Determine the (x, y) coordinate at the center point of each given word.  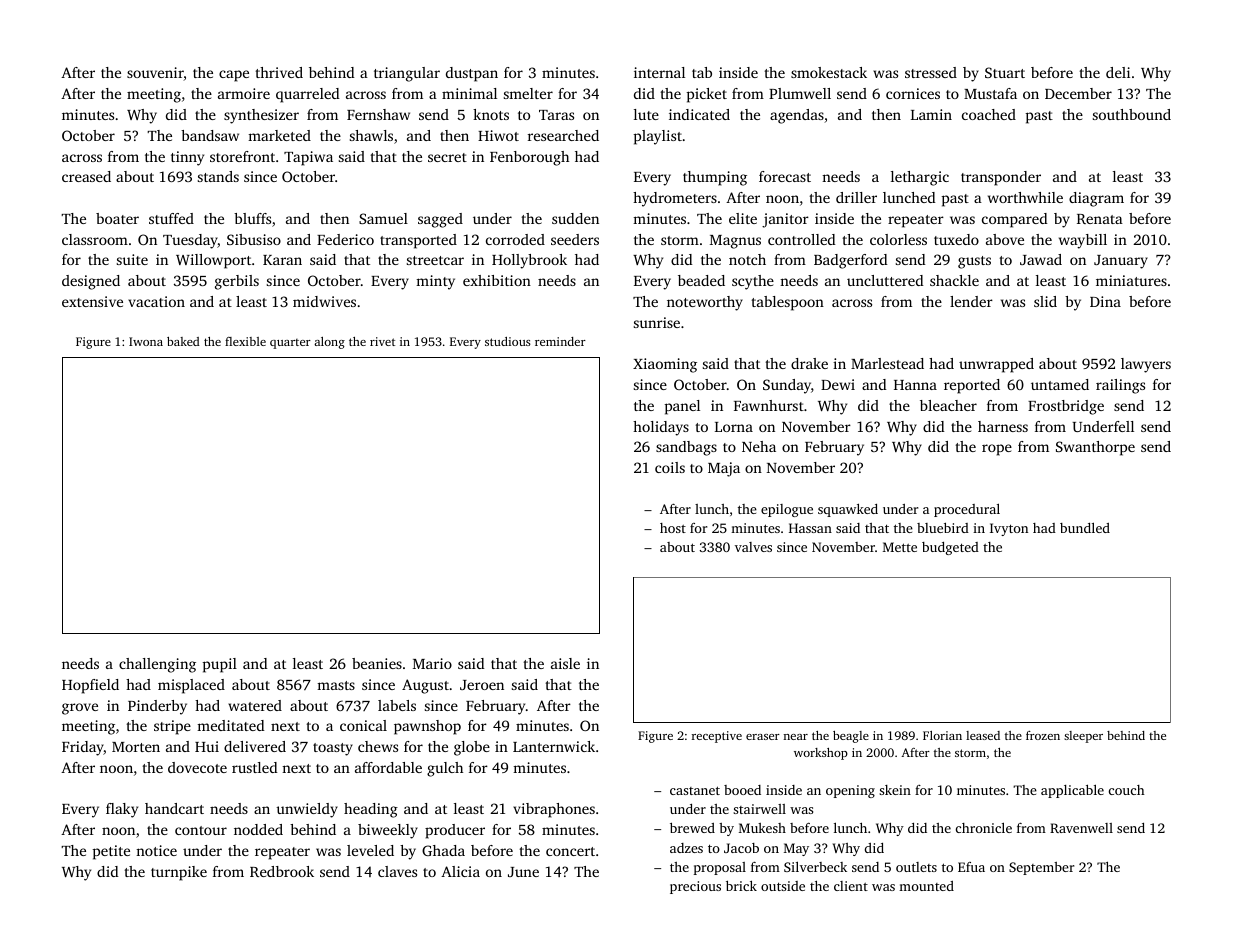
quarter (290, 344)
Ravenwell (1081, 828)
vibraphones (554, 810)
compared (1015, 220)
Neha (759, 446)
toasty (333, 749)
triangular (407, 74)
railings (1120, 386)
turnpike (179, 873)
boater (117, 218)
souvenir (155, 74)
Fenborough (529, 158)
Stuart (1005, 72)
